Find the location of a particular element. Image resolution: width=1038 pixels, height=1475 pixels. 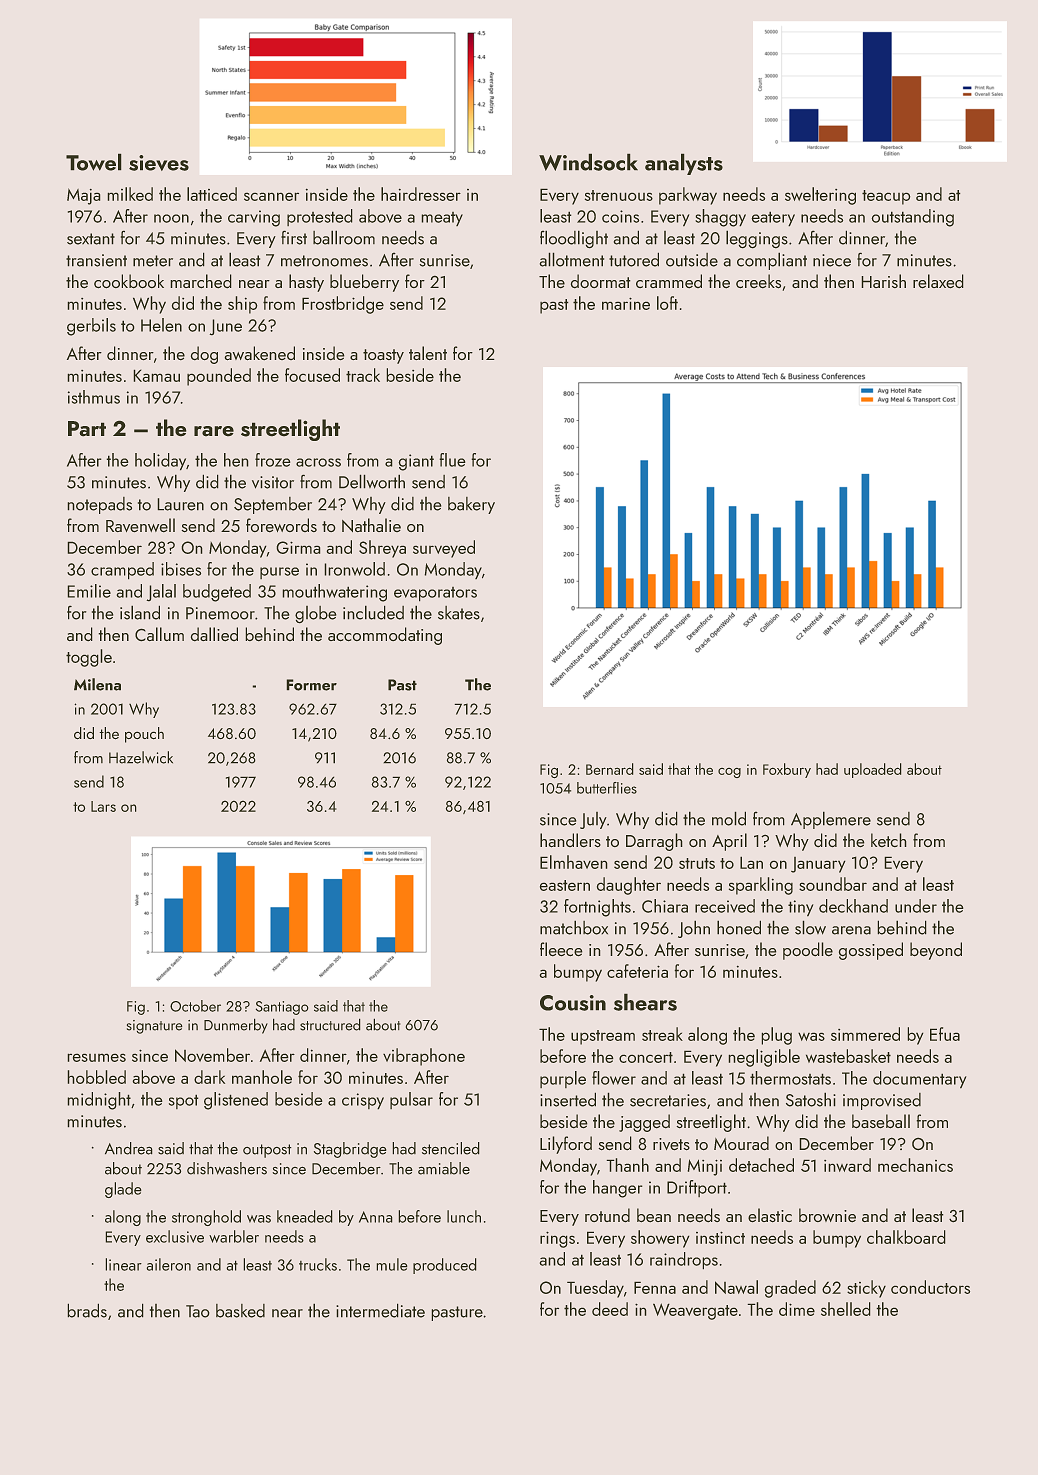

basked is located at coordinates (240, 1311).
